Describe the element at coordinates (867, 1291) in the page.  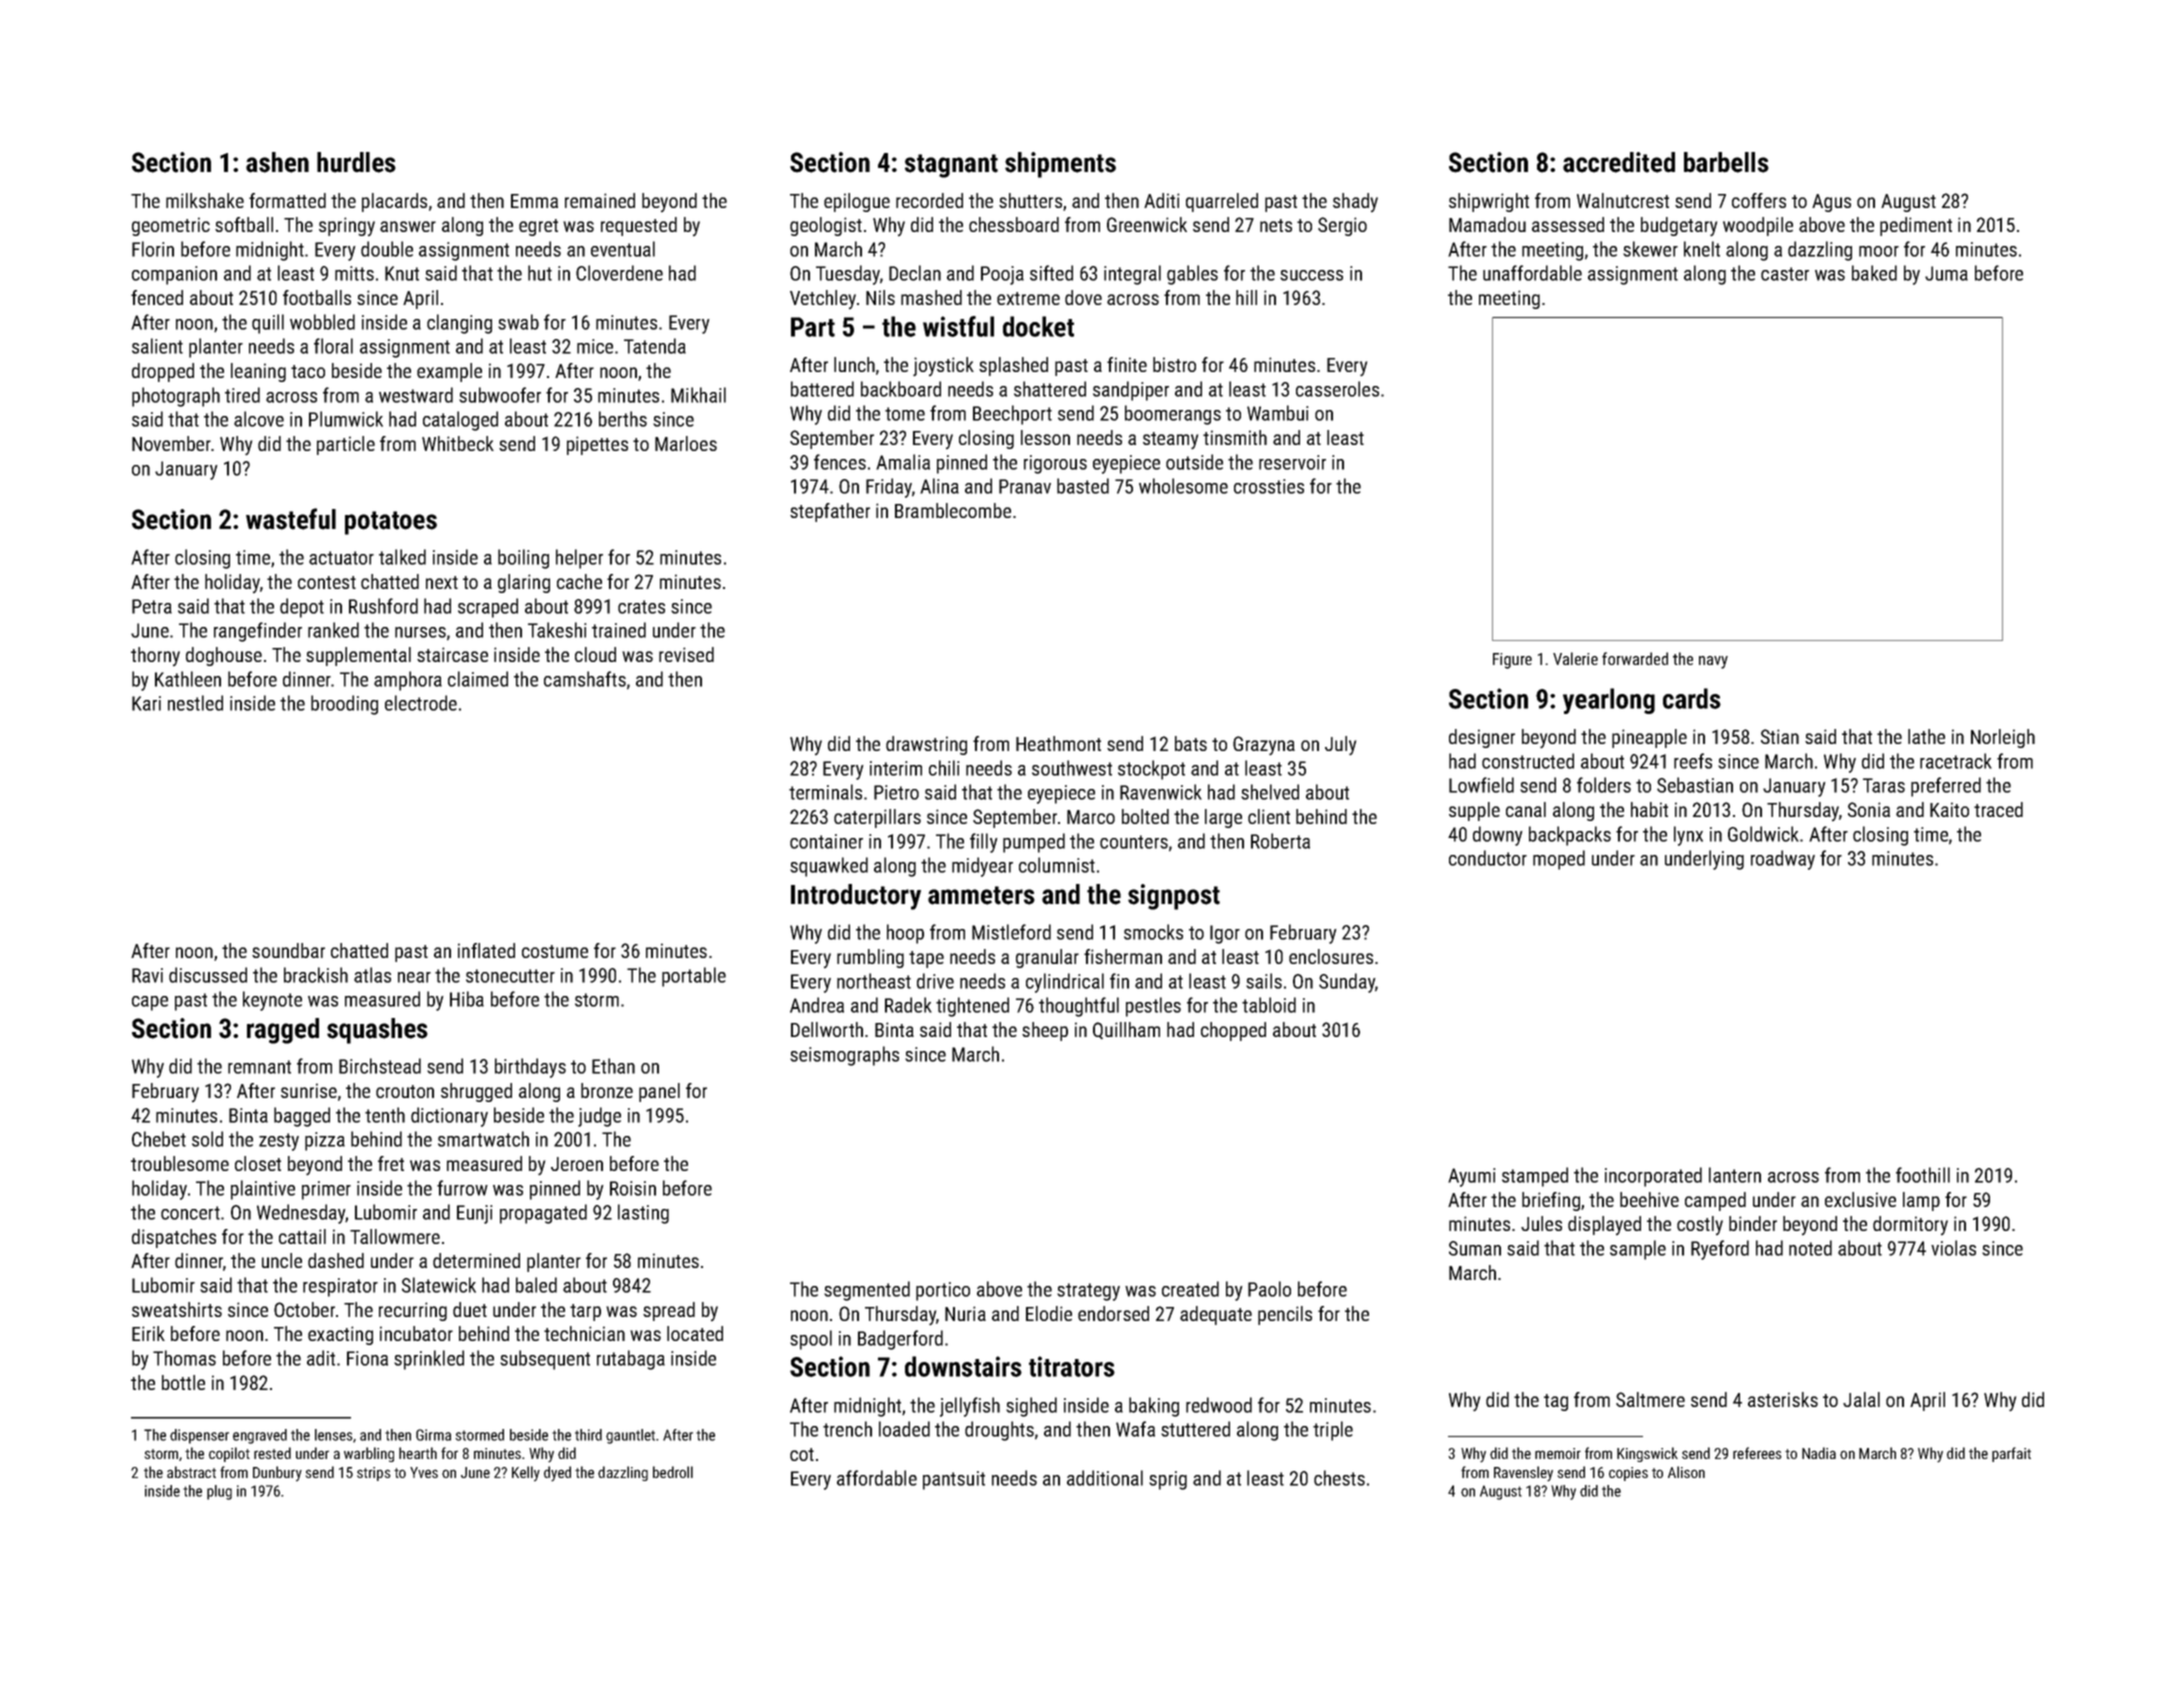
I see `segmented` at that location.
